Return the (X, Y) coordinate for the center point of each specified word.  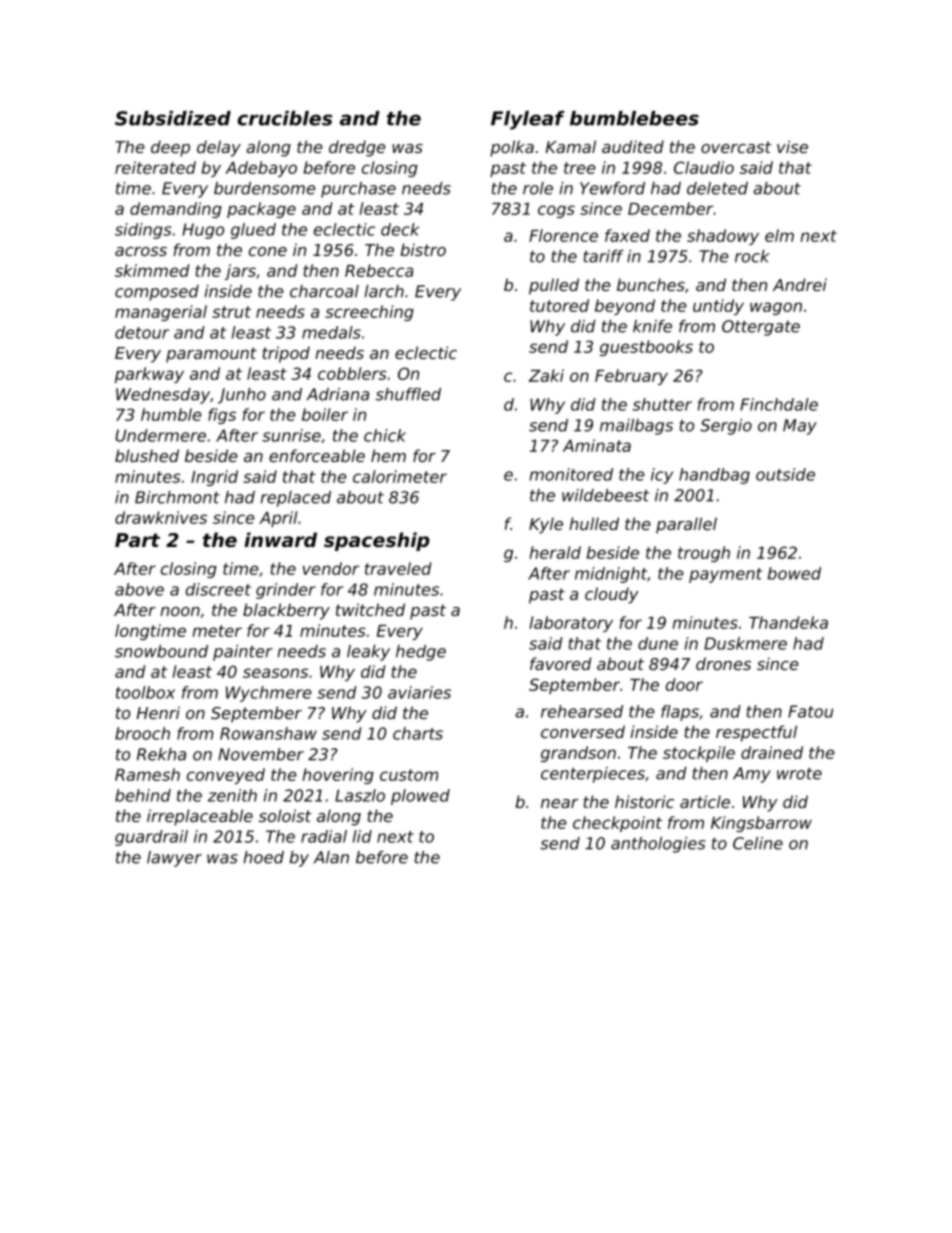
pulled (554, 286)
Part (137, 540)
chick (385, 435)
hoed (263, 857)
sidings (143, 231)
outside (785, 474)
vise (792, 146)
